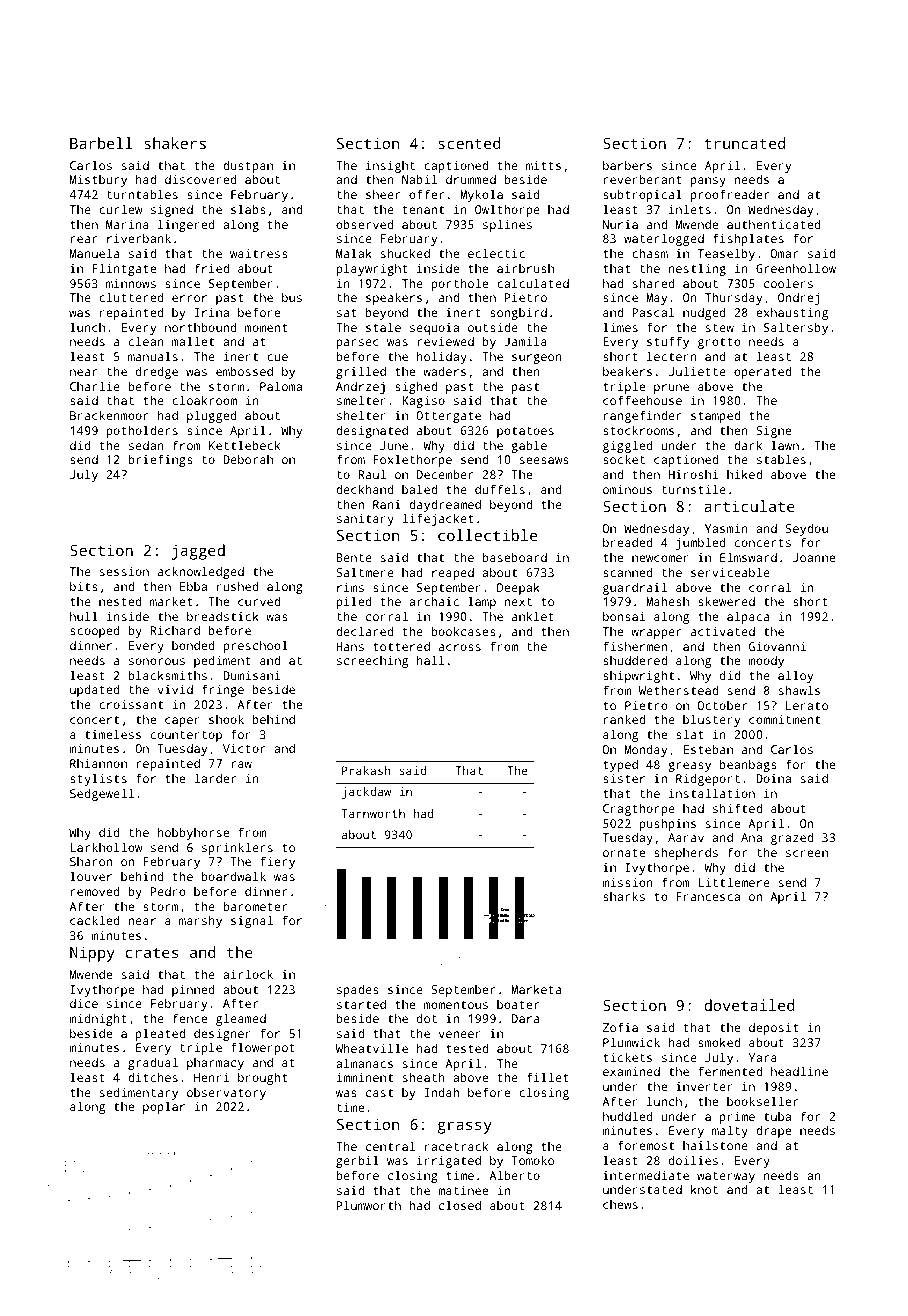 The width and height of the document is (908, 1316). What do you see at coordinates (248, 166) in the document?
I see `dustpan` at bounding box center [248, 166].
